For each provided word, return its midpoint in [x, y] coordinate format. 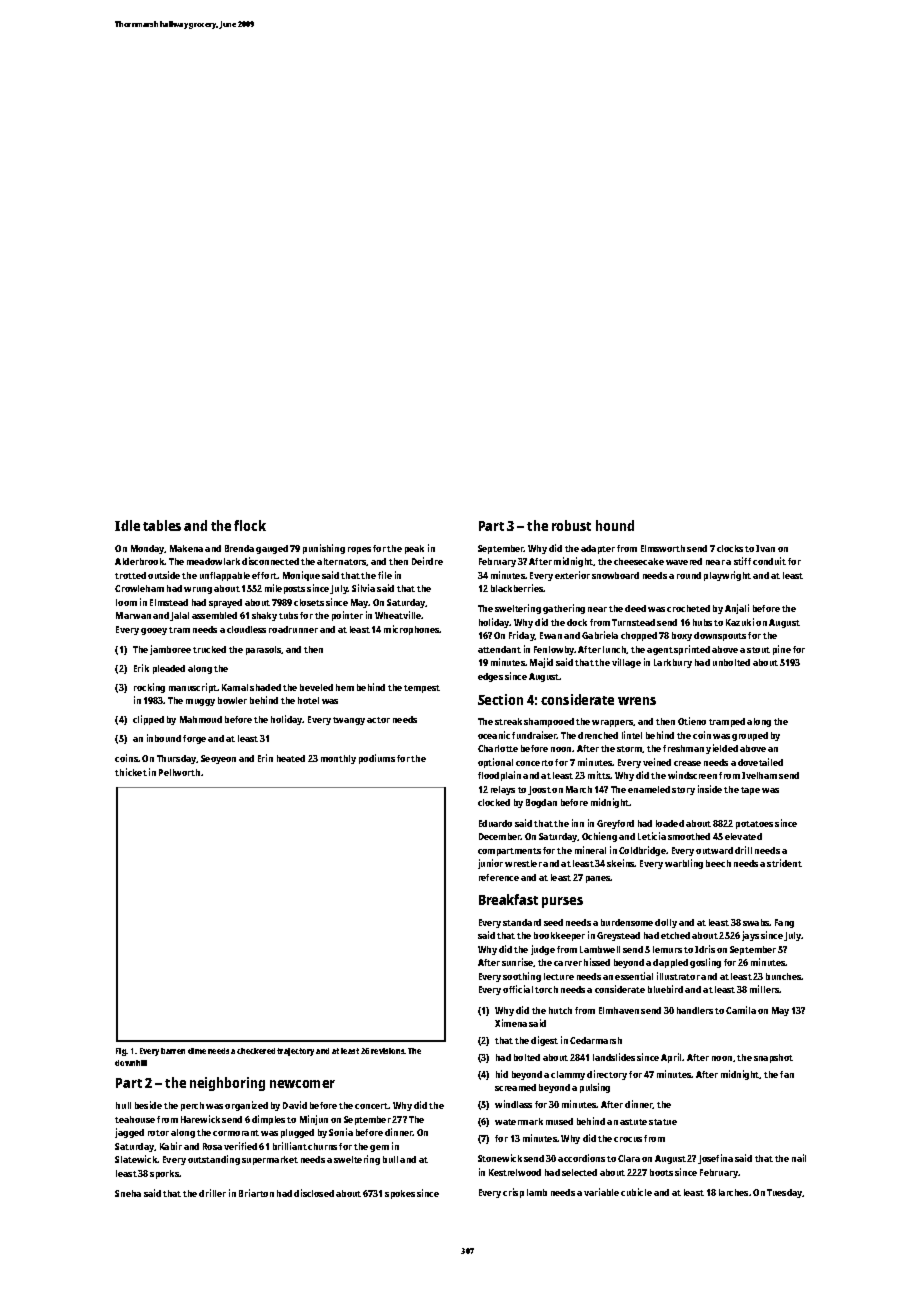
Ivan [765, 548]
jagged [129, 1133]
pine [782, 650]
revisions [388, 1051]
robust [571, 525]
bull [390, 1159]
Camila [741, 1010]
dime [197, 1051]
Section [500, 699]
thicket [131, 772]
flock [250, 525]
